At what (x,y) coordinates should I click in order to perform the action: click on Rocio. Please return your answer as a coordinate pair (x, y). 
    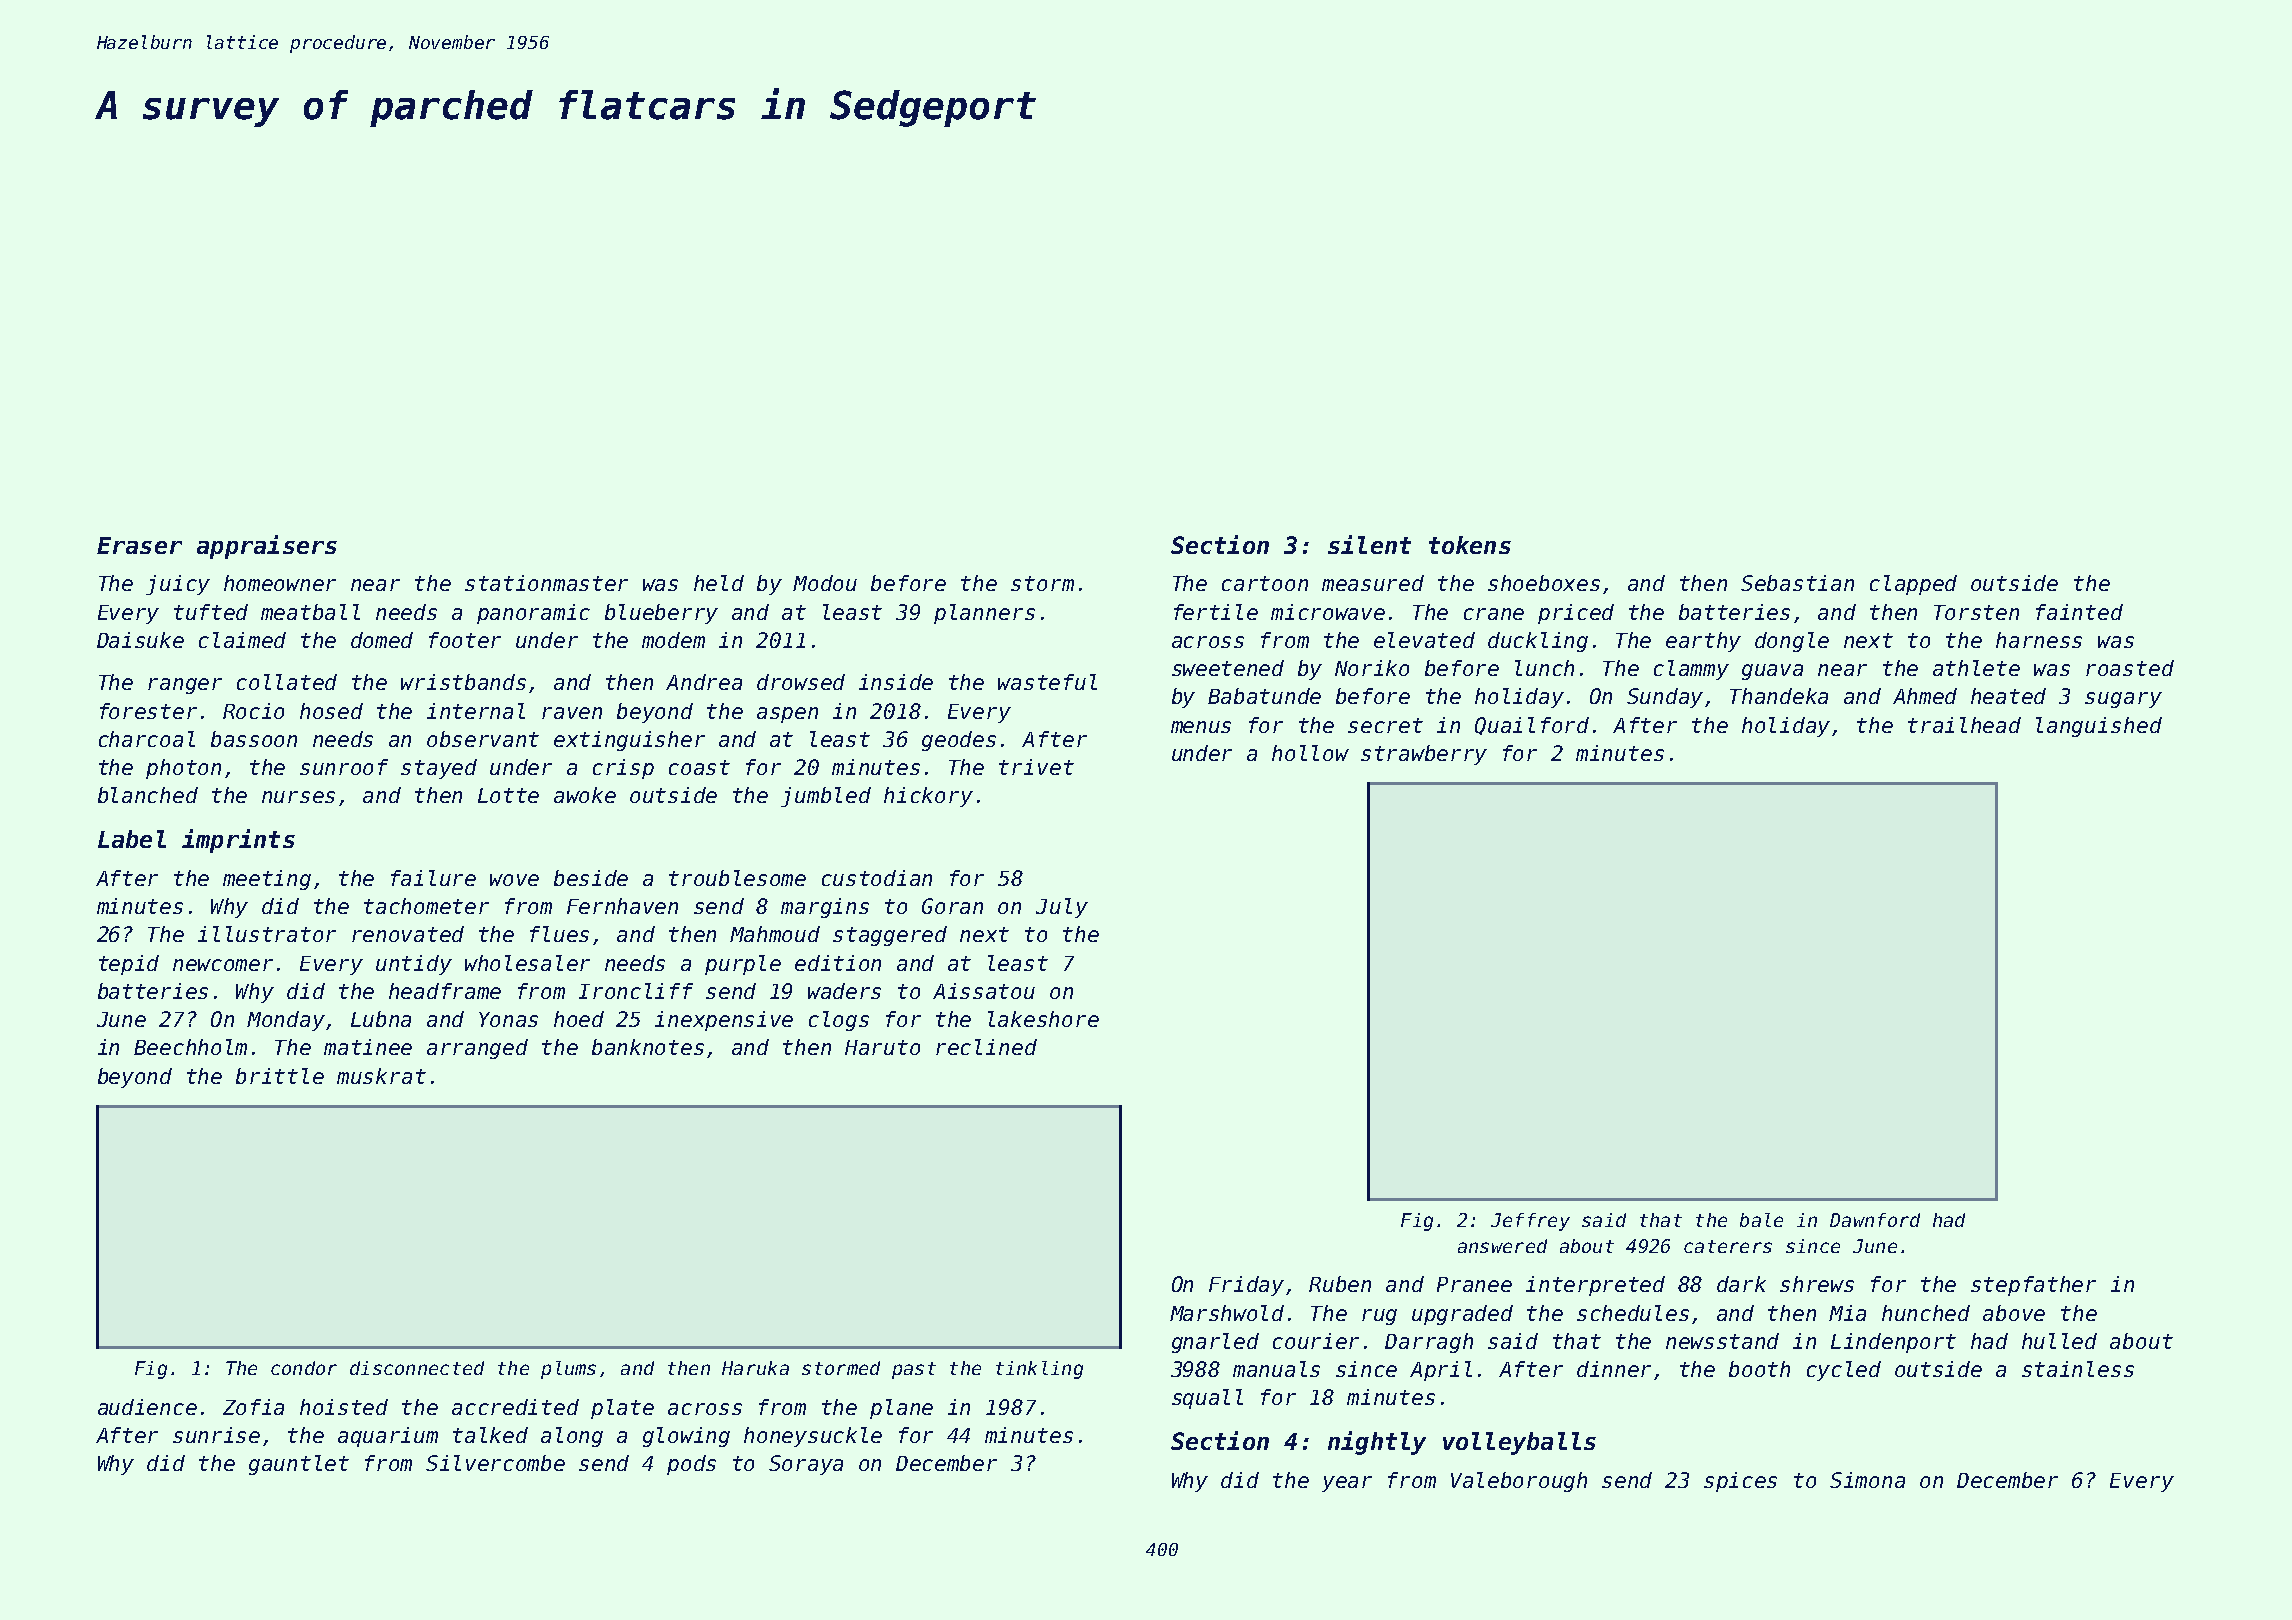
    Looking at the image, I should click on (253, 711).
